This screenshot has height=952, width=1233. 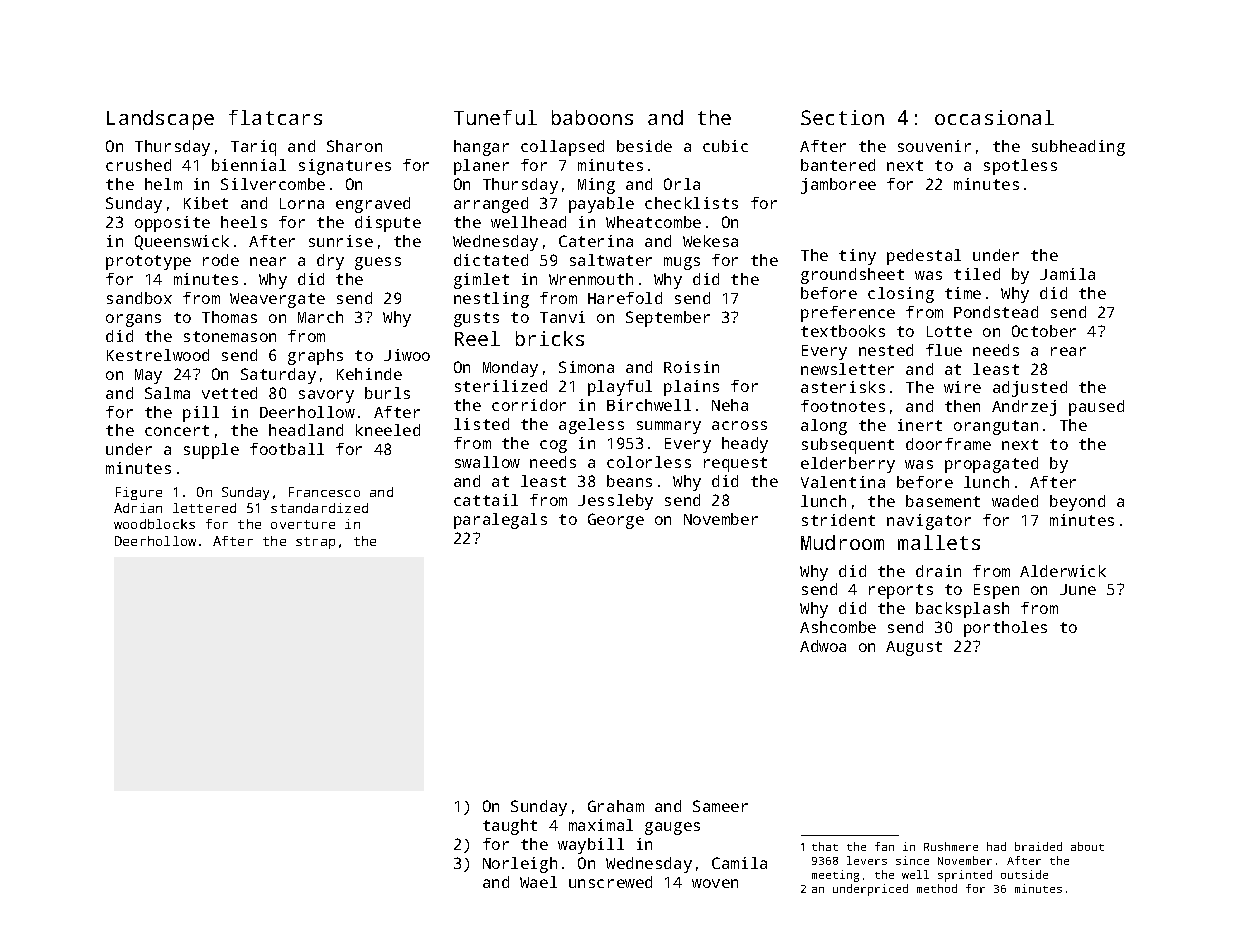 I want to click on Graham, so click(x=616, y=806).
